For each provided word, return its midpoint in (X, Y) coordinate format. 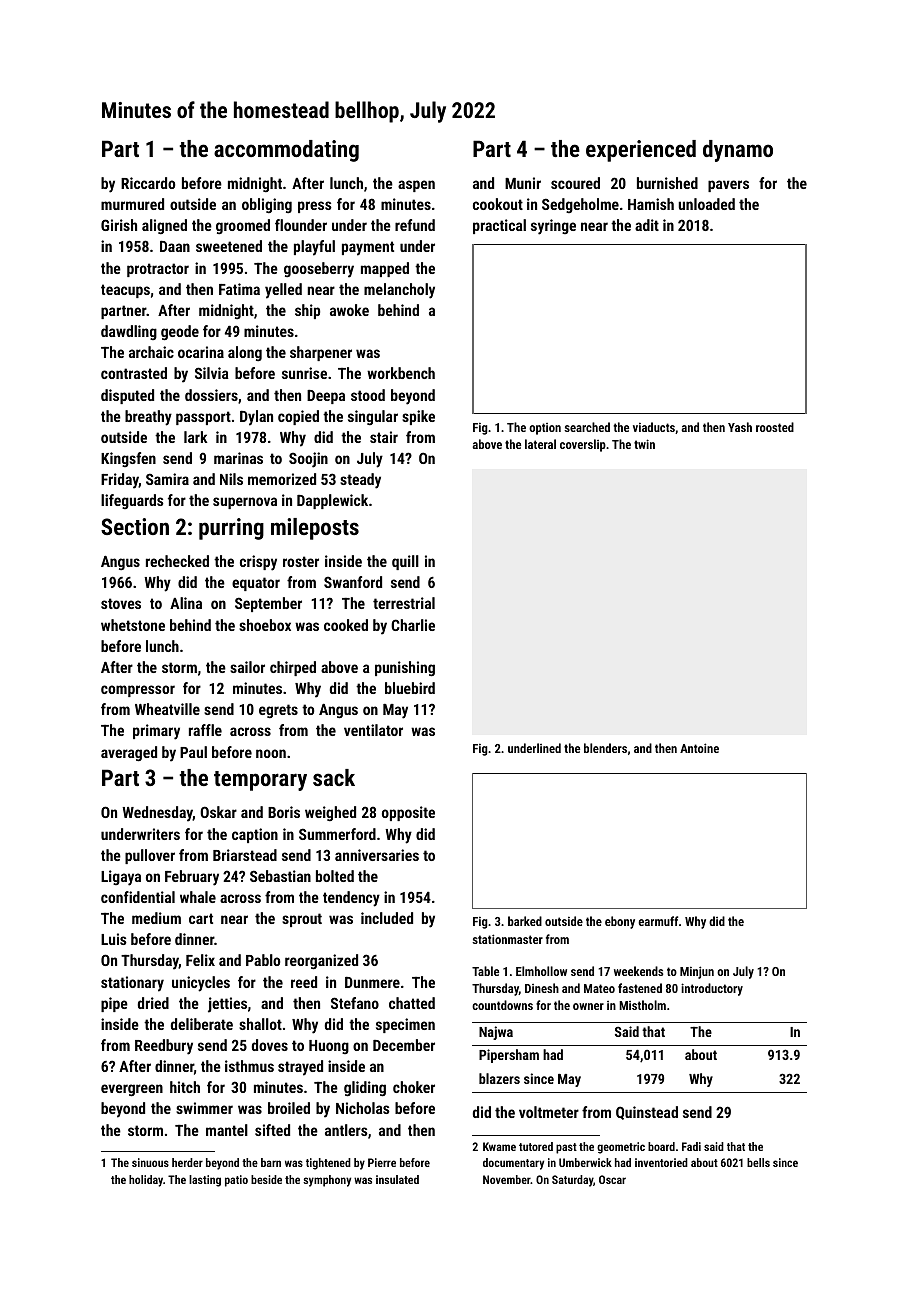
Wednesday (157, 814)
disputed (127, 396)
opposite (408, 813)
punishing (405, 669)
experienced (641, 151)
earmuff (658, 921)
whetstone (133, 625)
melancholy (399, 291)
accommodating (286, 151)
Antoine (699, 748)
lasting (205, 1181)
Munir (523, 183)
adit (647, 225)
